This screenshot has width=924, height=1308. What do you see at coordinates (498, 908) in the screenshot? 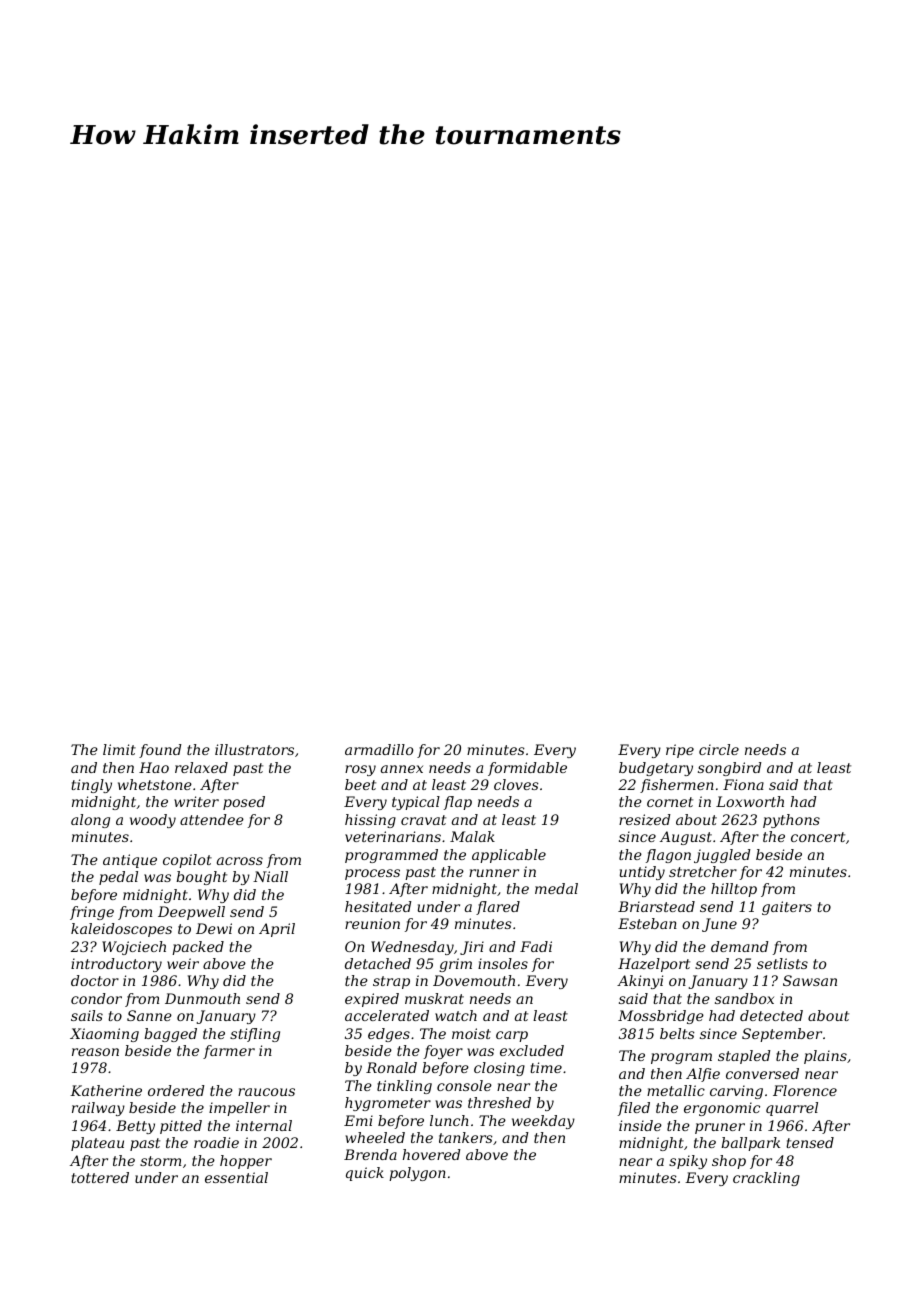
I see `flared` at bounding box center [498, 908].
